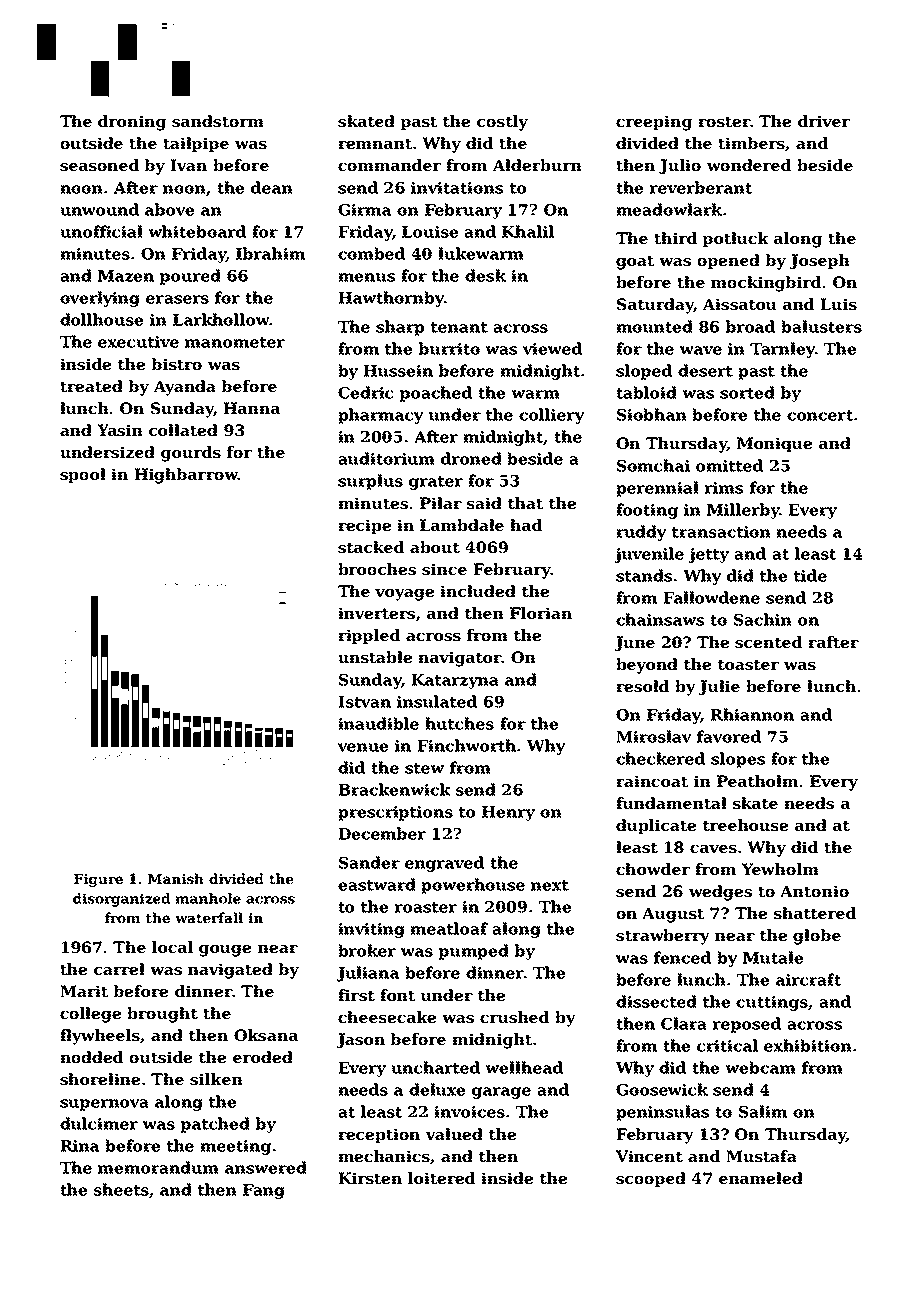 The height and width of the screenshot is (1308, 924). Describe the element at coordinates (729, 465) in the screenshot. I see `omitted` at that location.
